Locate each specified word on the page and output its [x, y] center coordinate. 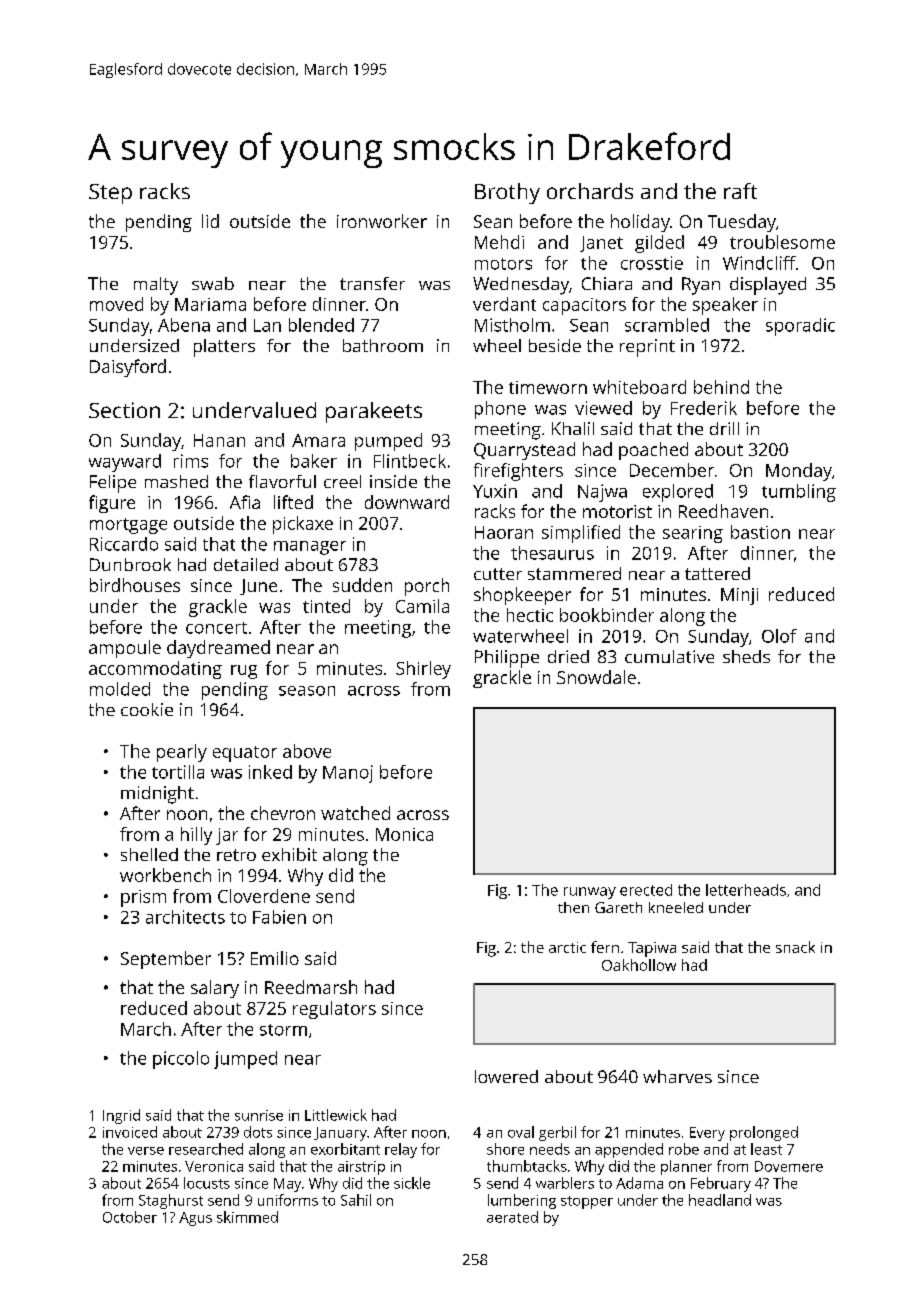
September [166, 960]
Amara [318, 440]
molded [120, 689]
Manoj [348, 774]
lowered [506, 1076]
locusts [207, 1183]
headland [720, 1200]
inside [393, 481]
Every [707, 1134]
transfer [372, 283]
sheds [746, 656]
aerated [512, 1217]
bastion [760, 532]
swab [213, 283]
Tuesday [742, 223]
